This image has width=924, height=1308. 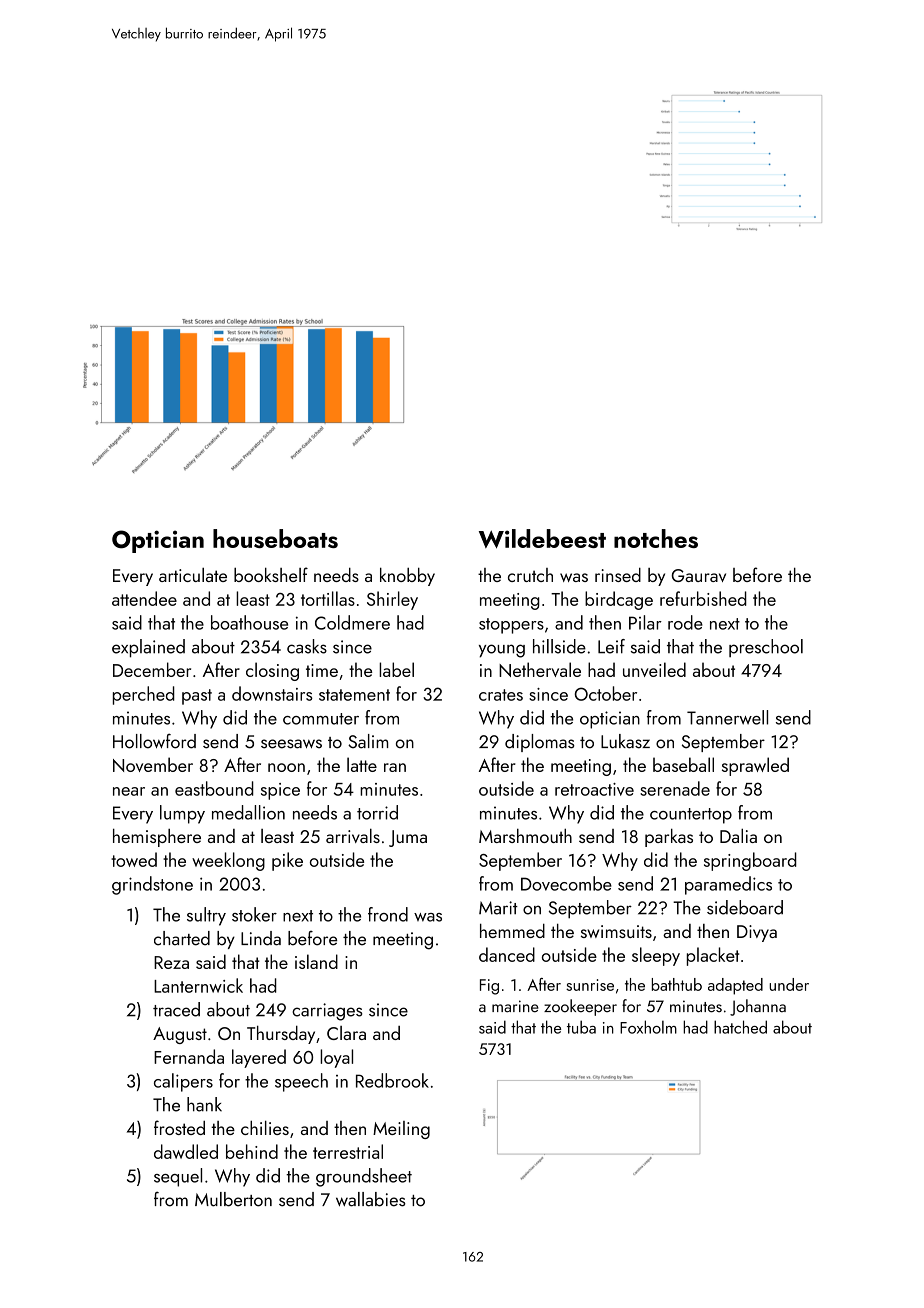 What do you see at coordinates (691, 816) in the image?
I see `countertop` at bounding box center [691, 816].
